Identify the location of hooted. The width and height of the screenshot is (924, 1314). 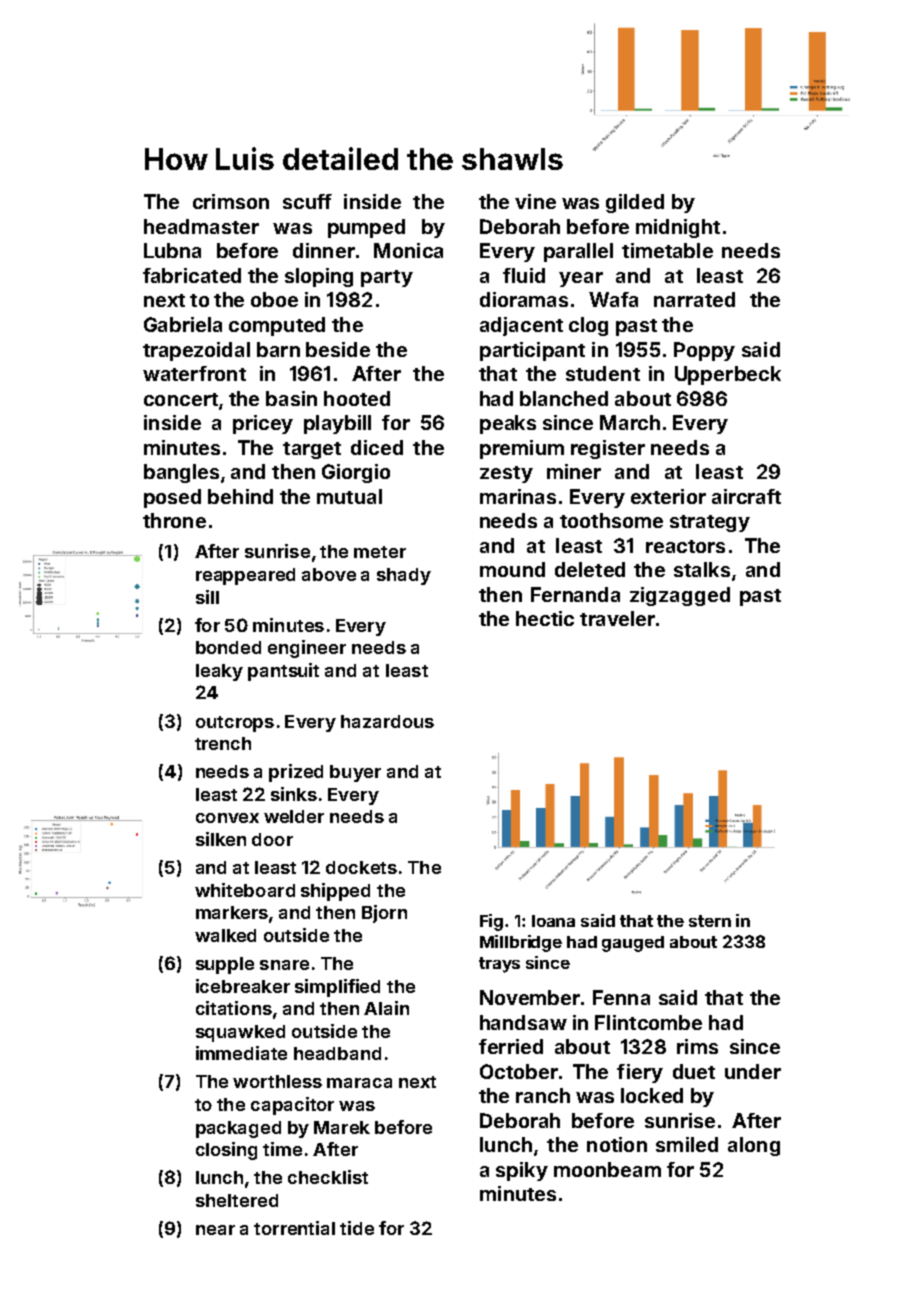
(357, 398).
